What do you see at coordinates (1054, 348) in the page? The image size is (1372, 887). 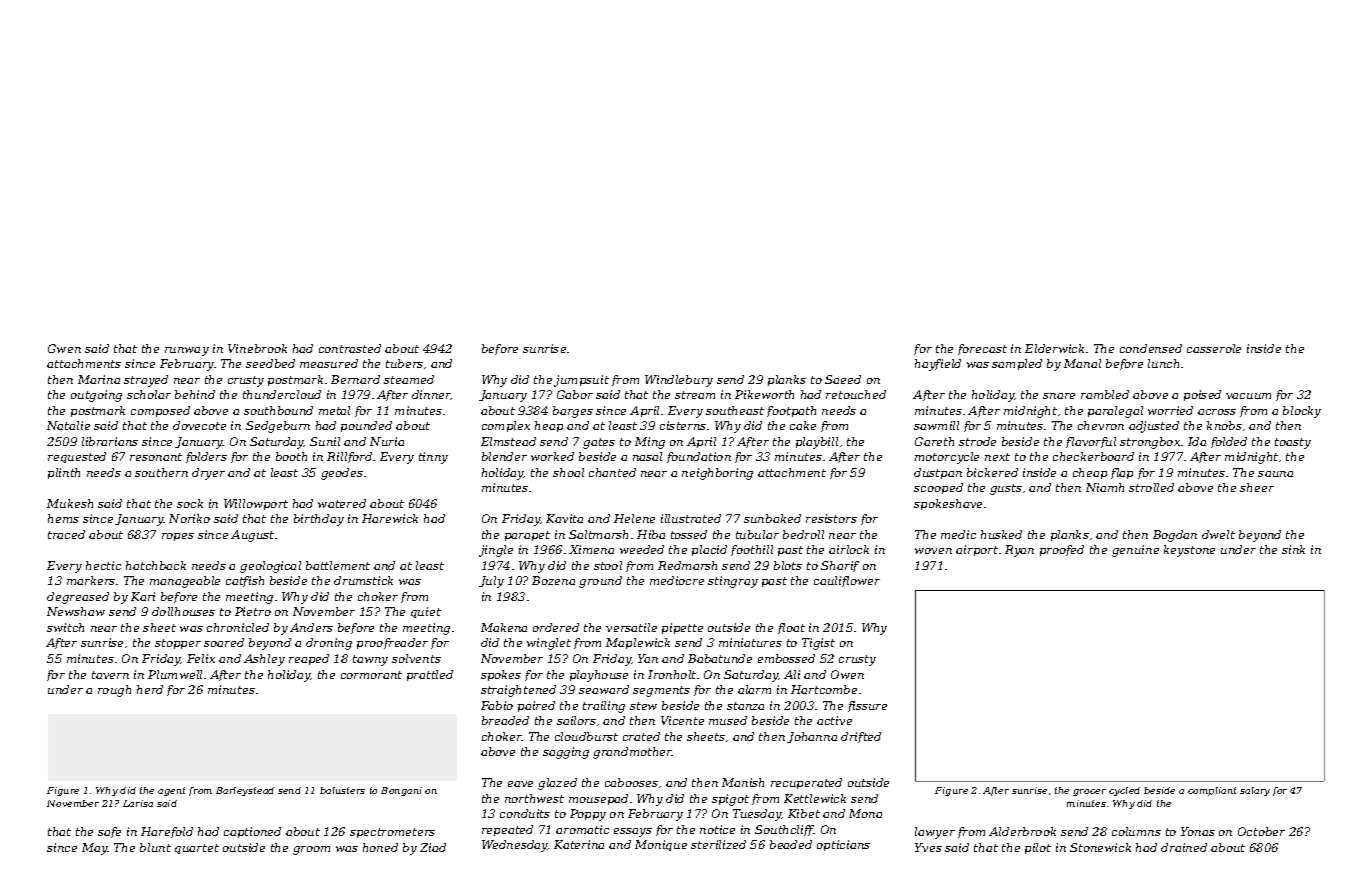 I see `Elderwick` at bounding box center [1054, 348].
